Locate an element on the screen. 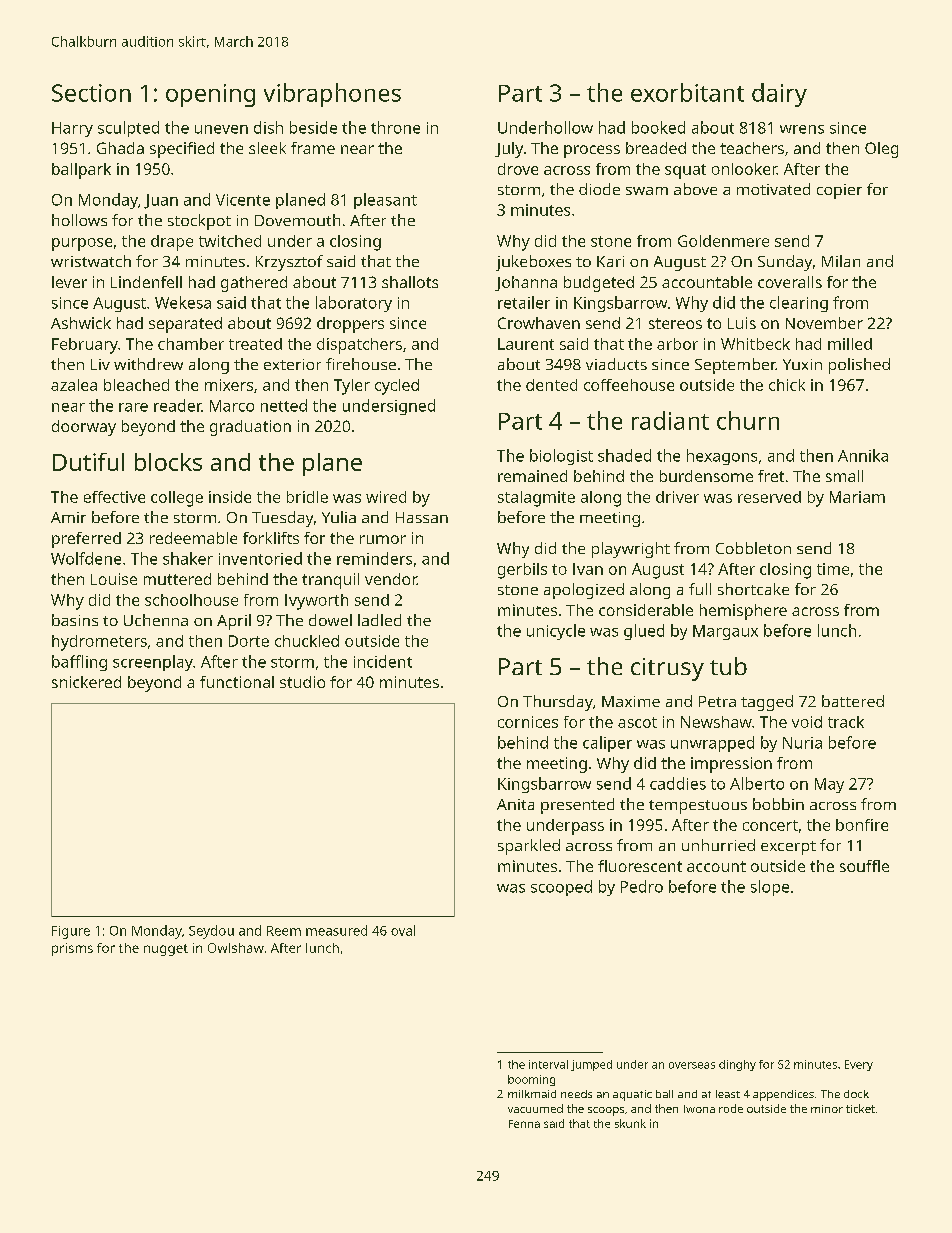  dairy is located at coordinates (779, 95).
